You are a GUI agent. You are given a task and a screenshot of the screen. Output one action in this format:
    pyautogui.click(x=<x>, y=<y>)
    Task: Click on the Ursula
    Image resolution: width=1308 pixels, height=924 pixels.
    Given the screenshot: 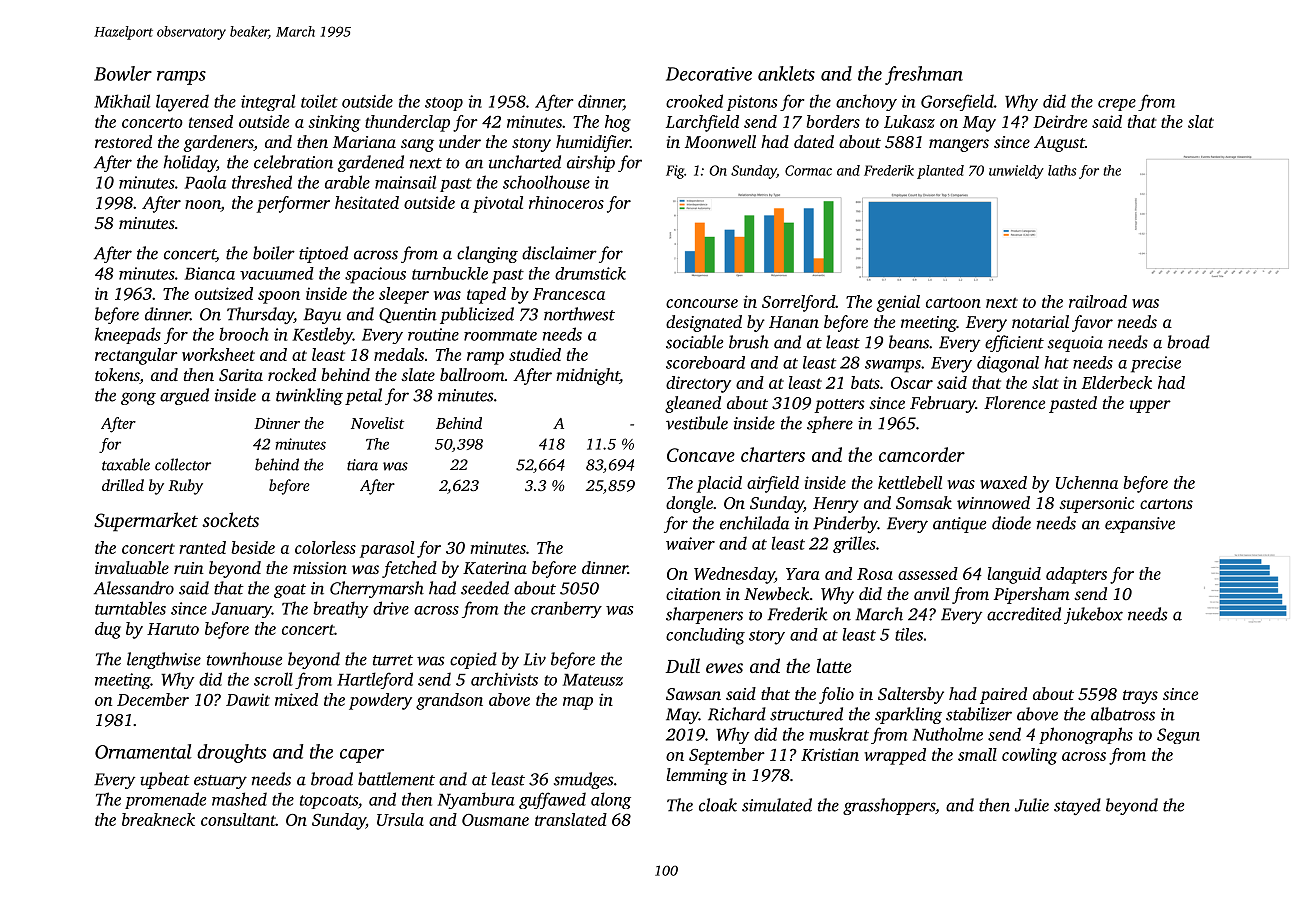 What is the action you would take?
    pyautogui.click(x=400, y=819)
